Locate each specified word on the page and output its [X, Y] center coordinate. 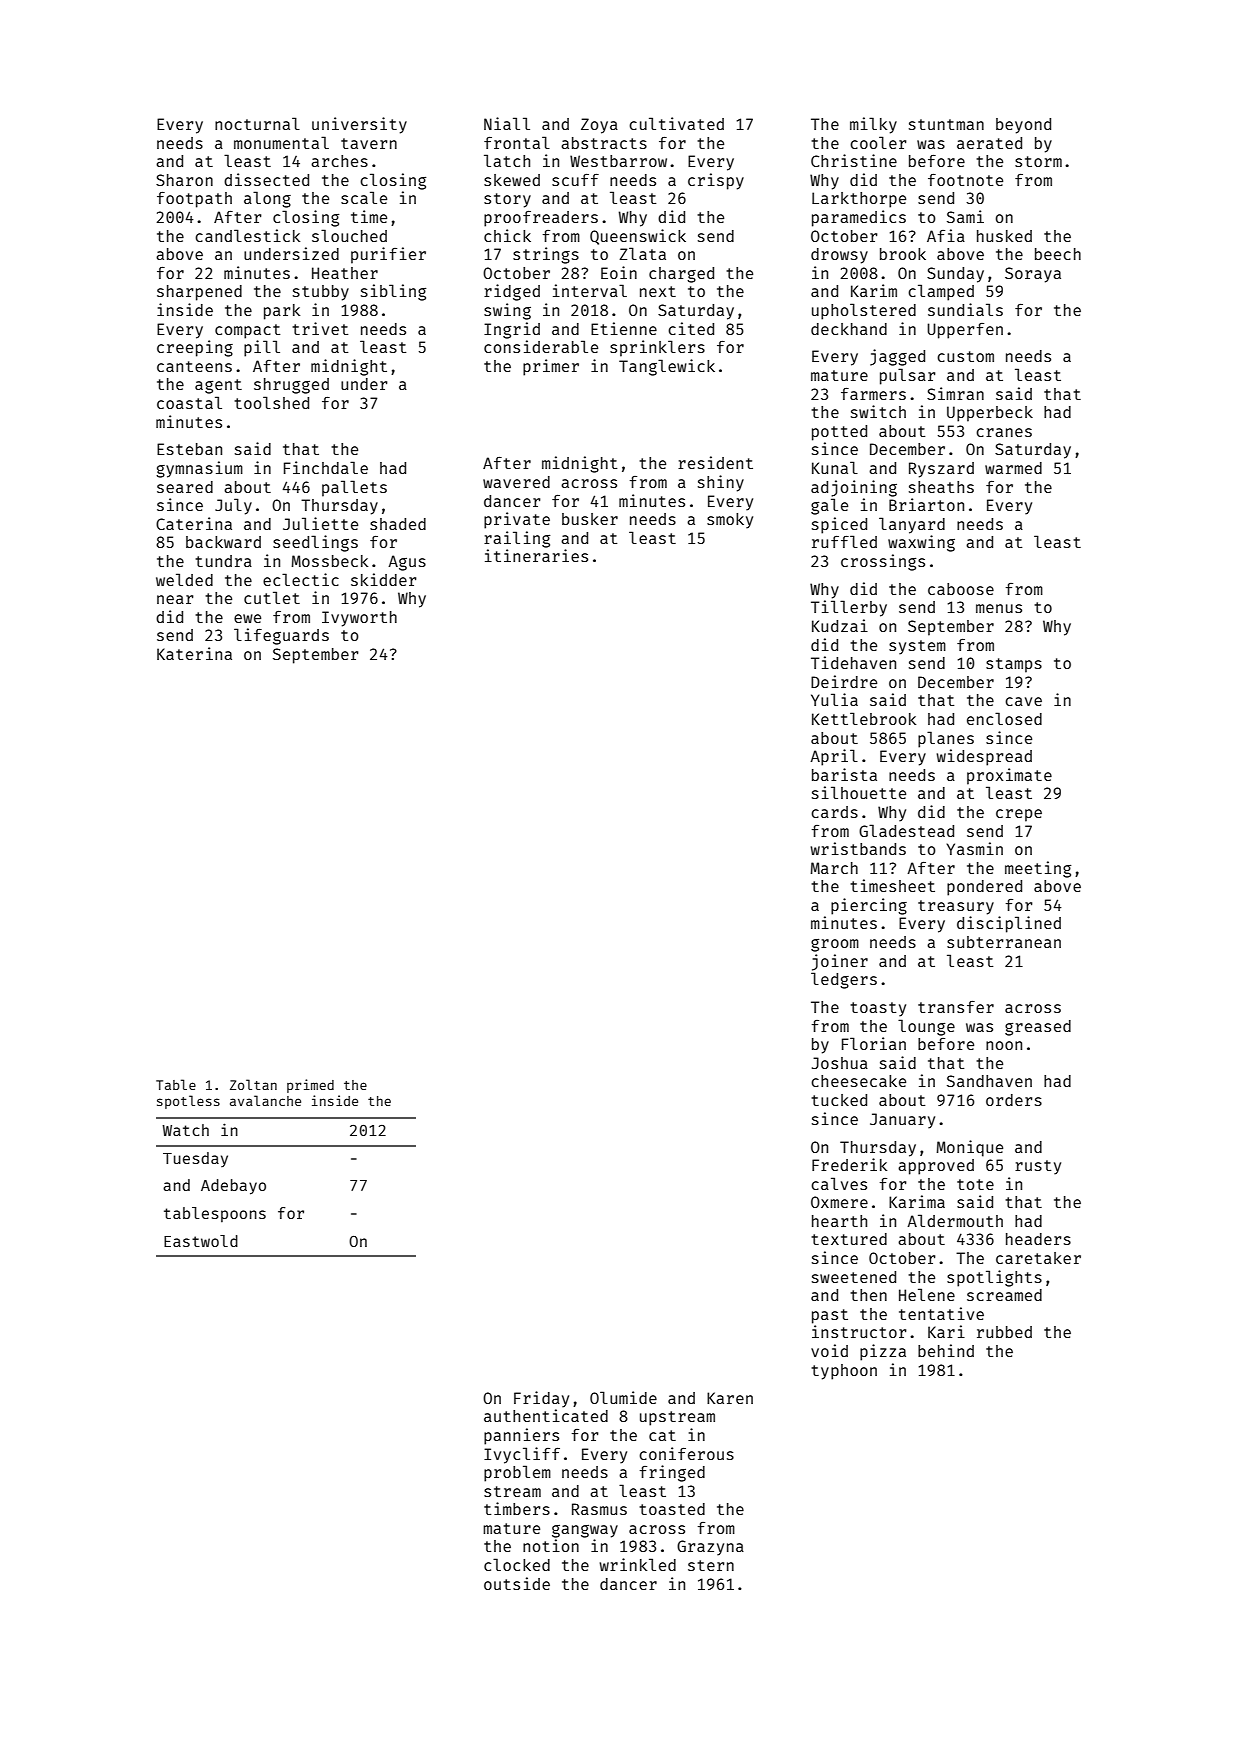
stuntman [946, 124]
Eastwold [201, 1241]
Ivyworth [359, 619]
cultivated [676, 123]
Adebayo [233, 1187]
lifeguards [281, 636]
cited [691, 328]
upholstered [864, 311]
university [359, 125]
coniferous [686, 1453]
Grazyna [710, 1548]
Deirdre [844, 681]
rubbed [1004, 1332]
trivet [320, 328]
